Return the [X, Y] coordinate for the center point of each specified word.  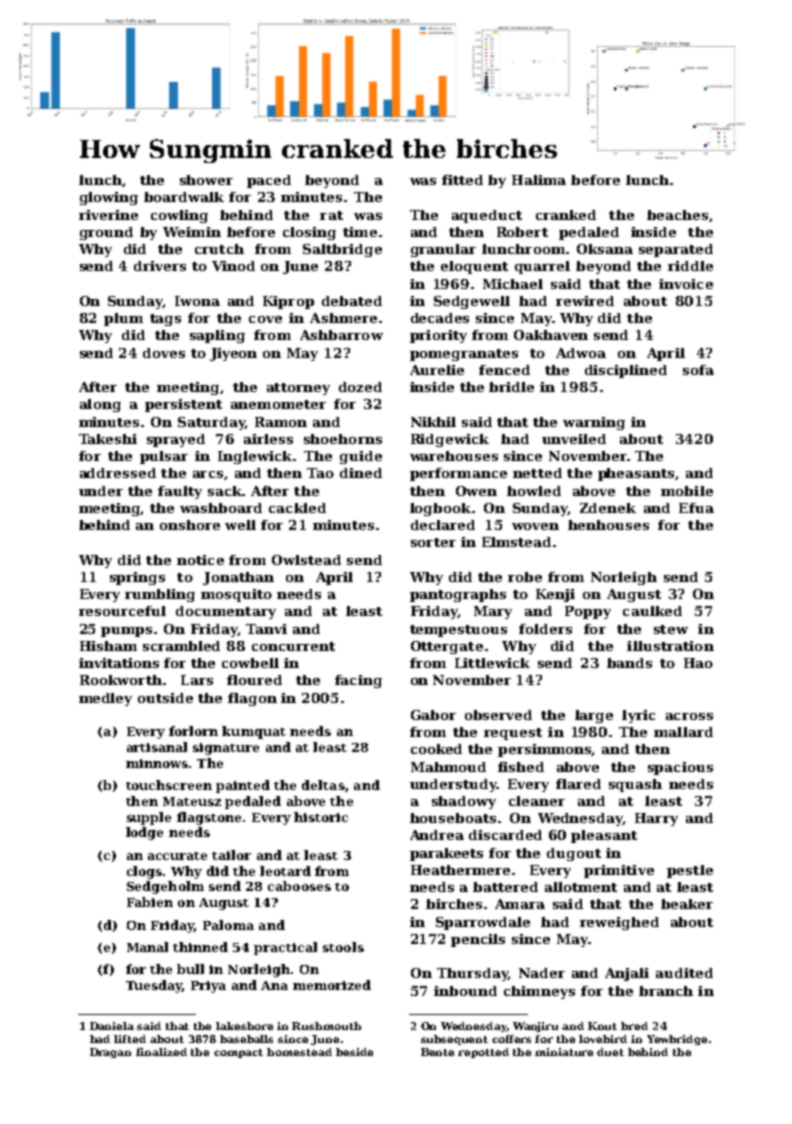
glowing [109, 198]
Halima [539, 180]
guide [361, 457]
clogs [144, 872]
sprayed [176, 440]
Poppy [588, 612]
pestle [690, 871]
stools [343, 947]
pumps [126, 632]
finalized [161, 1052]
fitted [462, 180]
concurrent [293, 646]
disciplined [626, 371]
